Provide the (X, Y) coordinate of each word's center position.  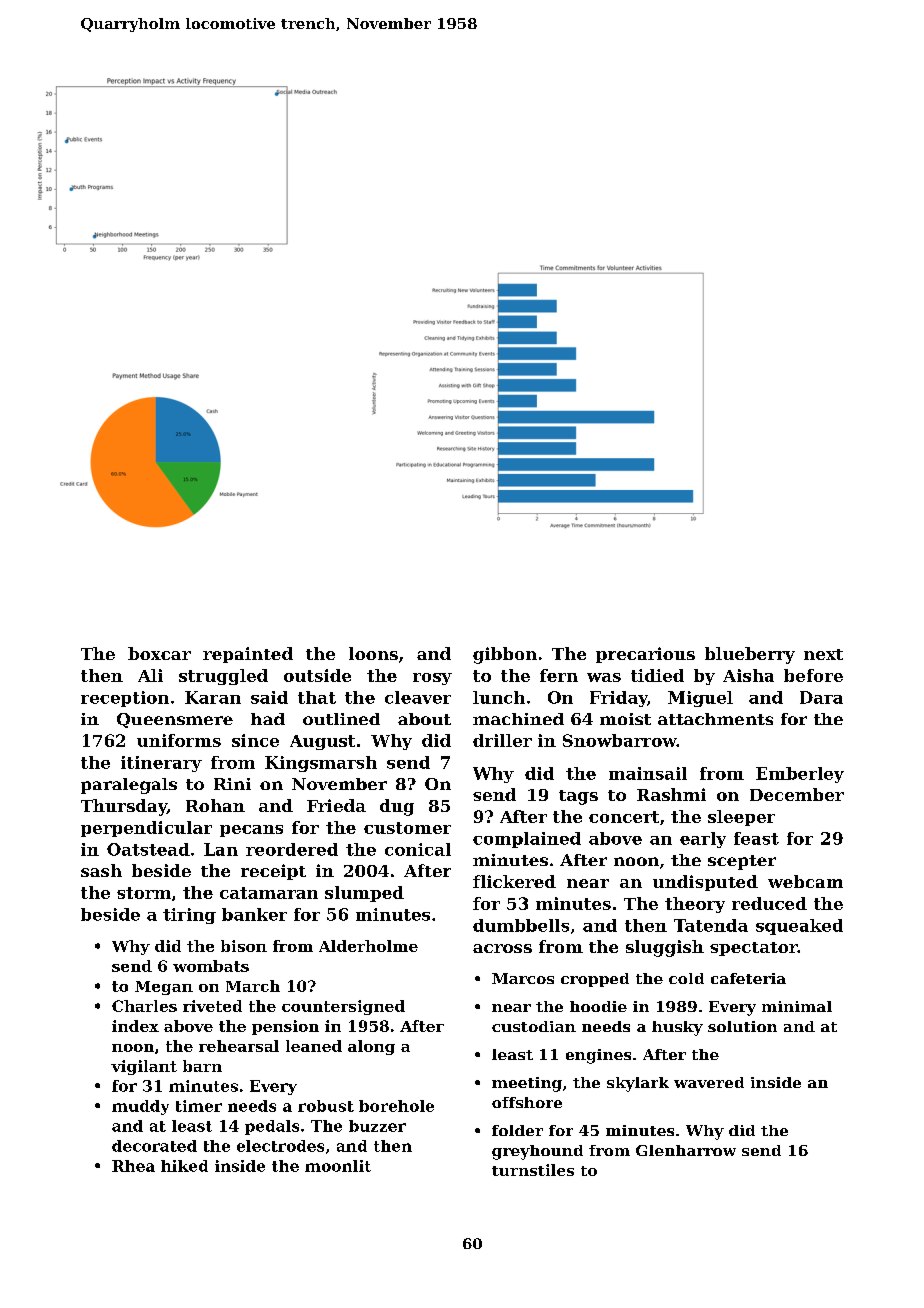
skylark (638, 1084)
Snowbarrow (620, 740)
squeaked (799, 927)
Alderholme (368, 946)
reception (125, 699)
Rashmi (671, 794)
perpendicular (146, 829)
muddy (140, 1107)
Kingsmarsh (321, 764)
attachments (715, 719)
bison (244, 946)
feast (756, 838)
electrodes (280, 1146)
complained (527, 840)
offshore (527, 1102)
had (268, 719)
